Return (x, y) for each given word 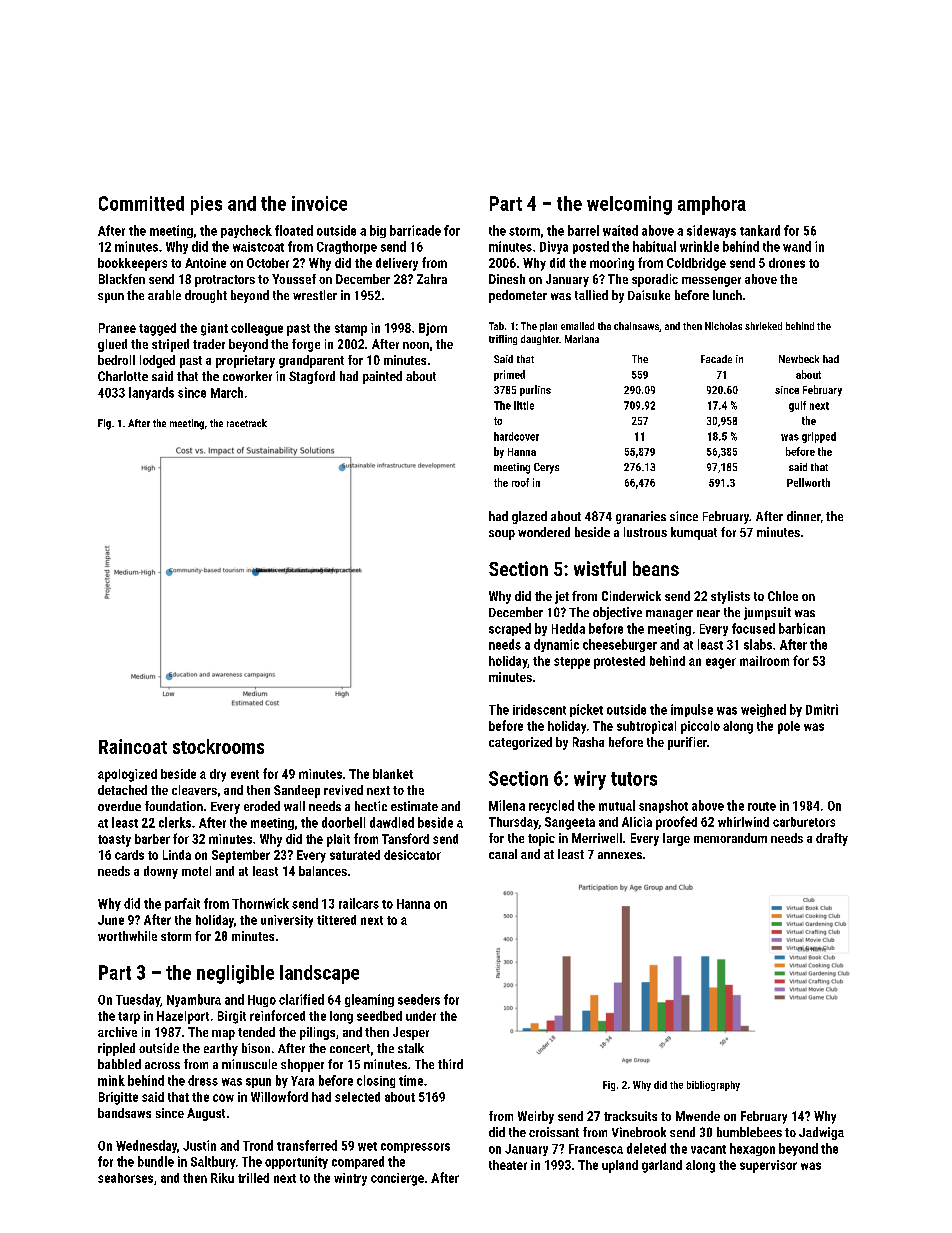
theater (508, 1165)
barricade (415, 230)
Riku (222, 1178)
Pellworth (808, 482)
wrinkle (699, 246)
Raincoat (133, 746)
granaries (641, 517)
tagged (157, 329)
